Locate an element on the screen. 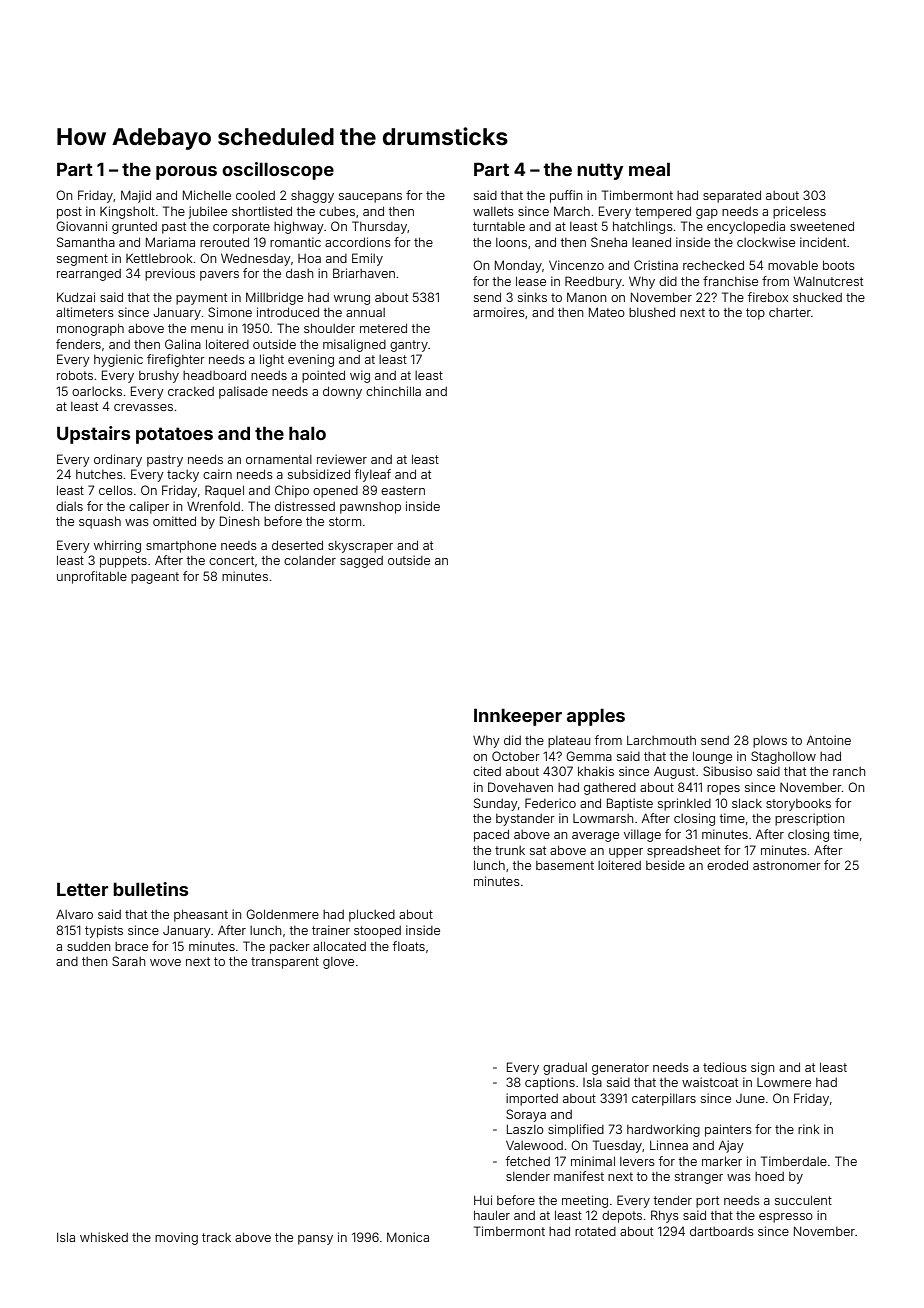 This screenshot has width=924, height=1308. sagged is located at coordinates (361, 562).
